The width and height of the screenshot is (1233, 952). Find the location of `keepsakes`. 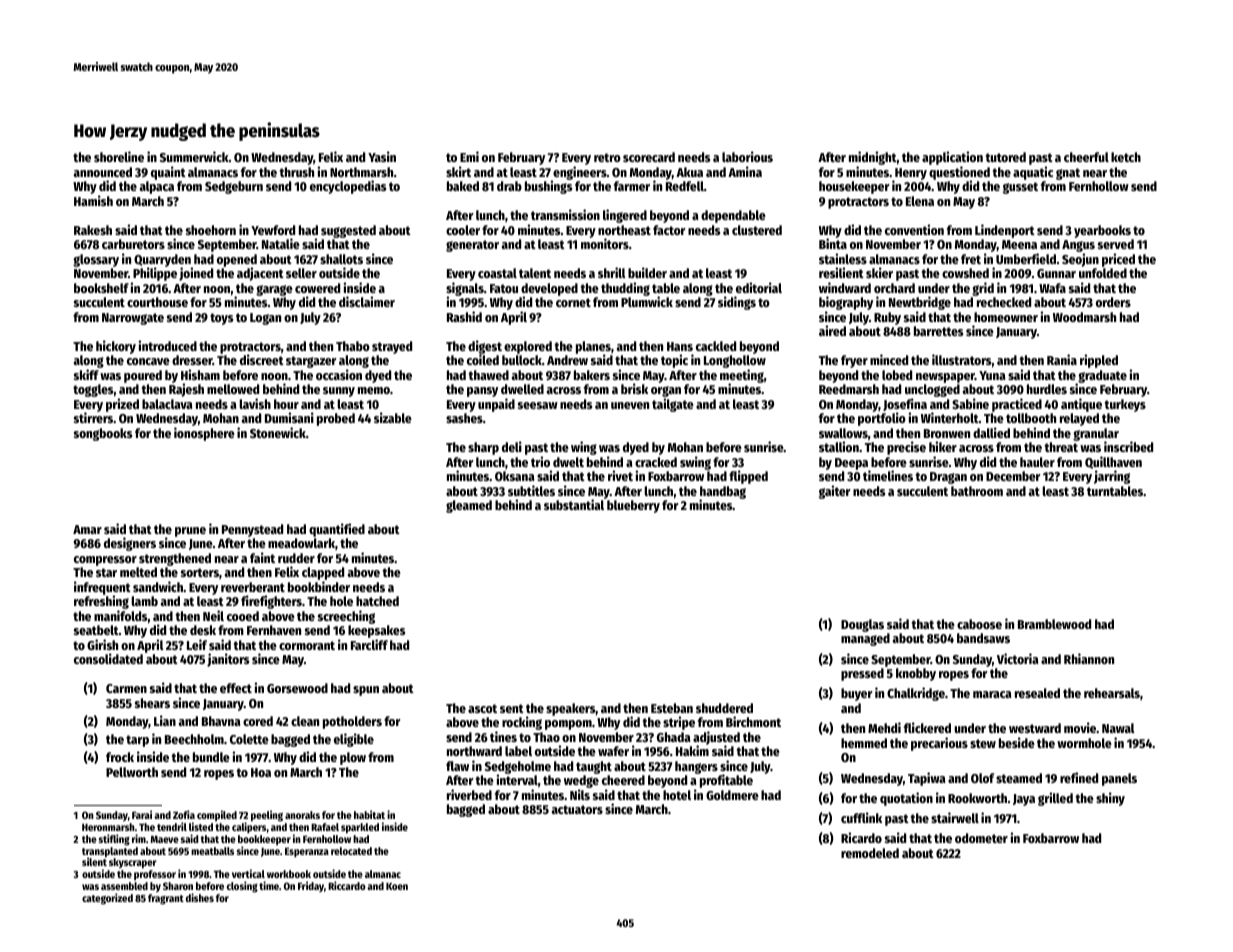

keepsakes is located at coordinates (376, 631).
